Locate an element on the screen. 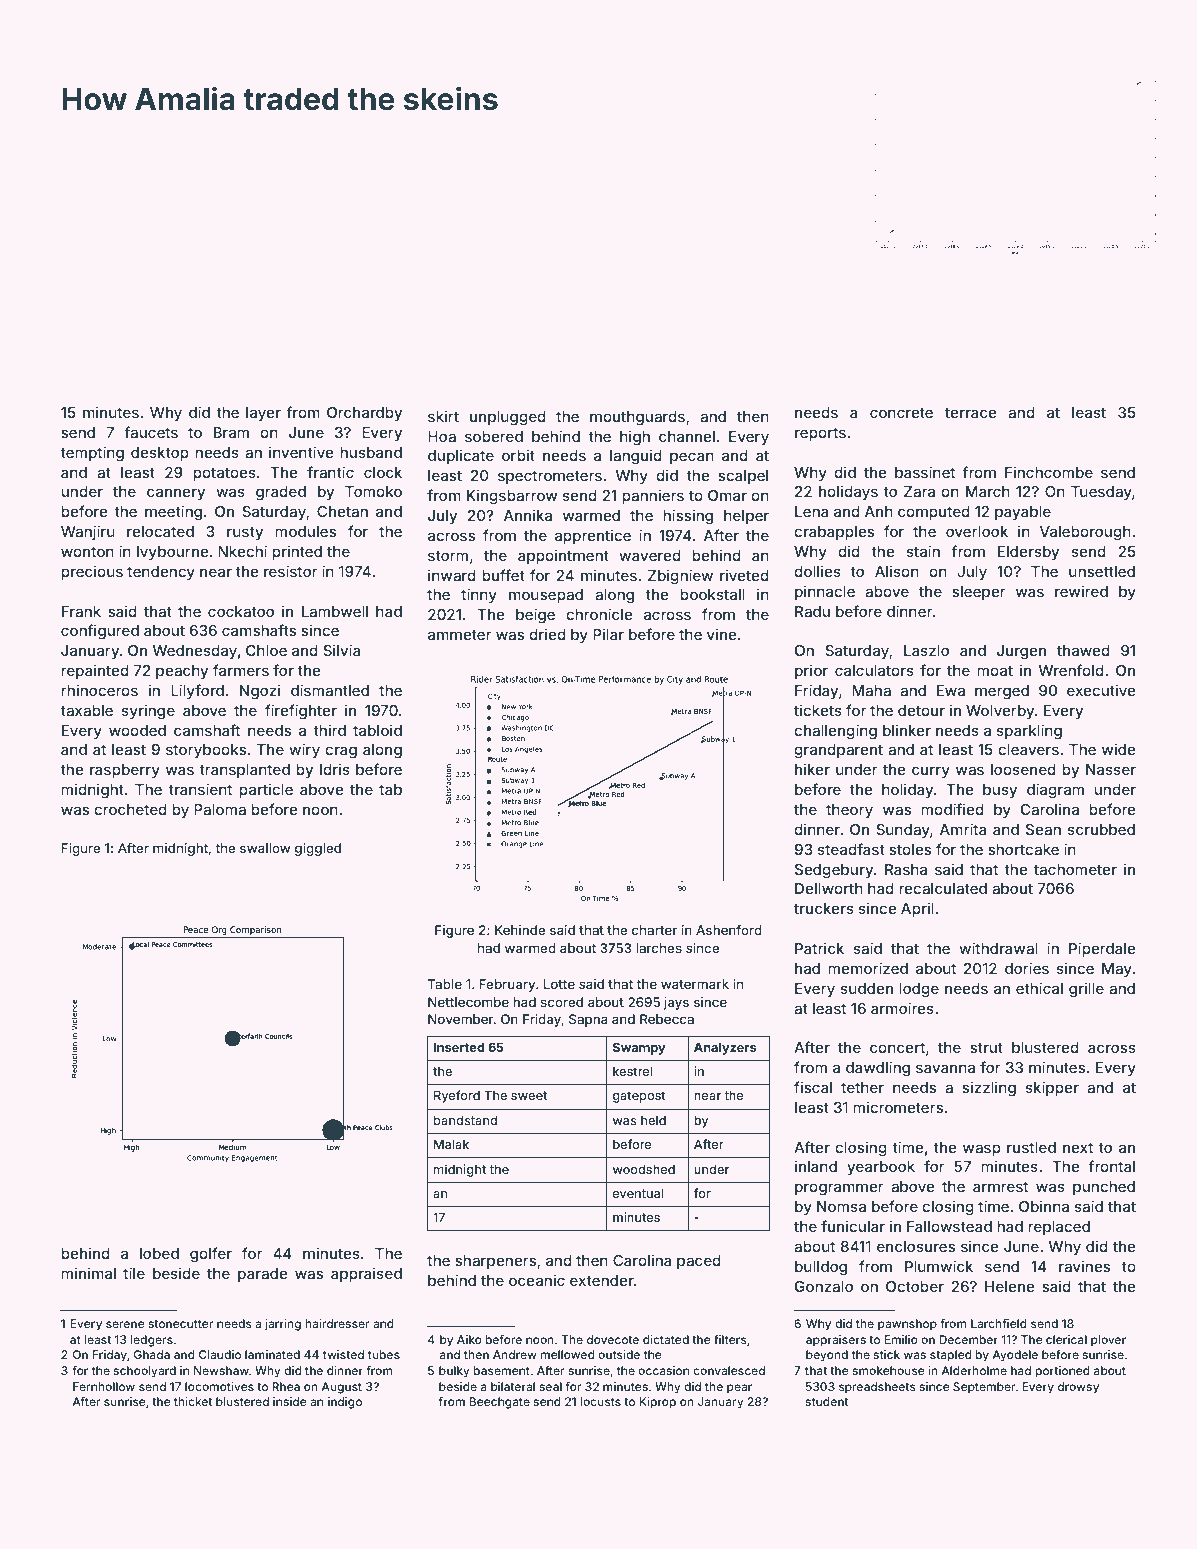 The height and width of the screenshot is (1549, 1197). faucets is located at coordinates (151, 432).
